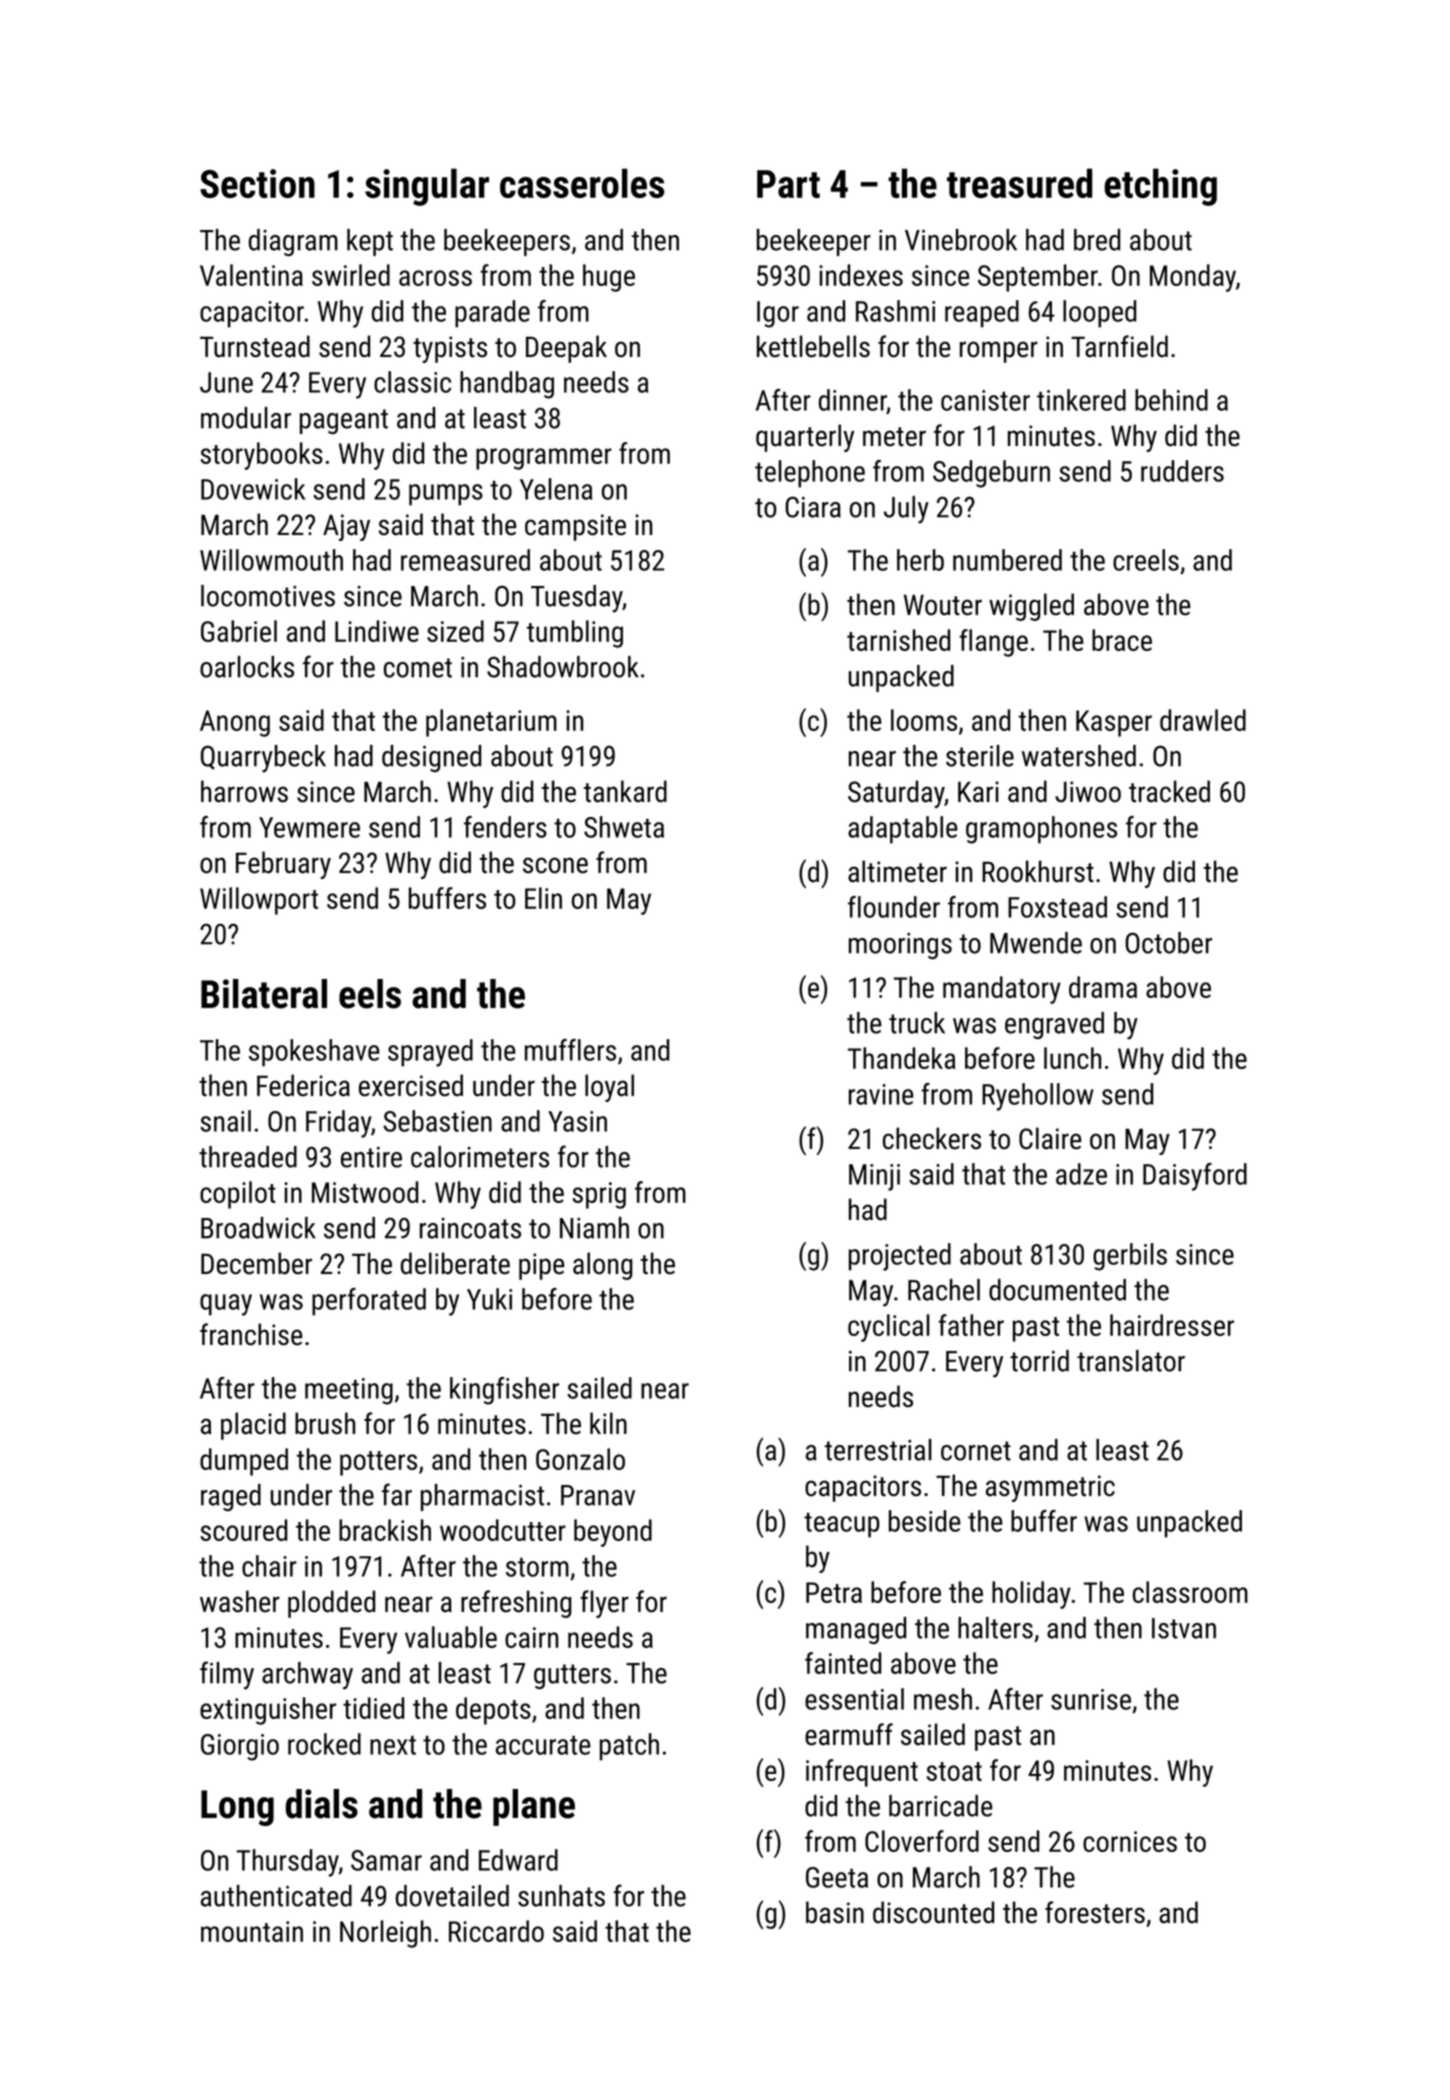 Image resolution: width=1450 pixels, height=2100 pixels. I want to click on far, so click(397, 1494).
